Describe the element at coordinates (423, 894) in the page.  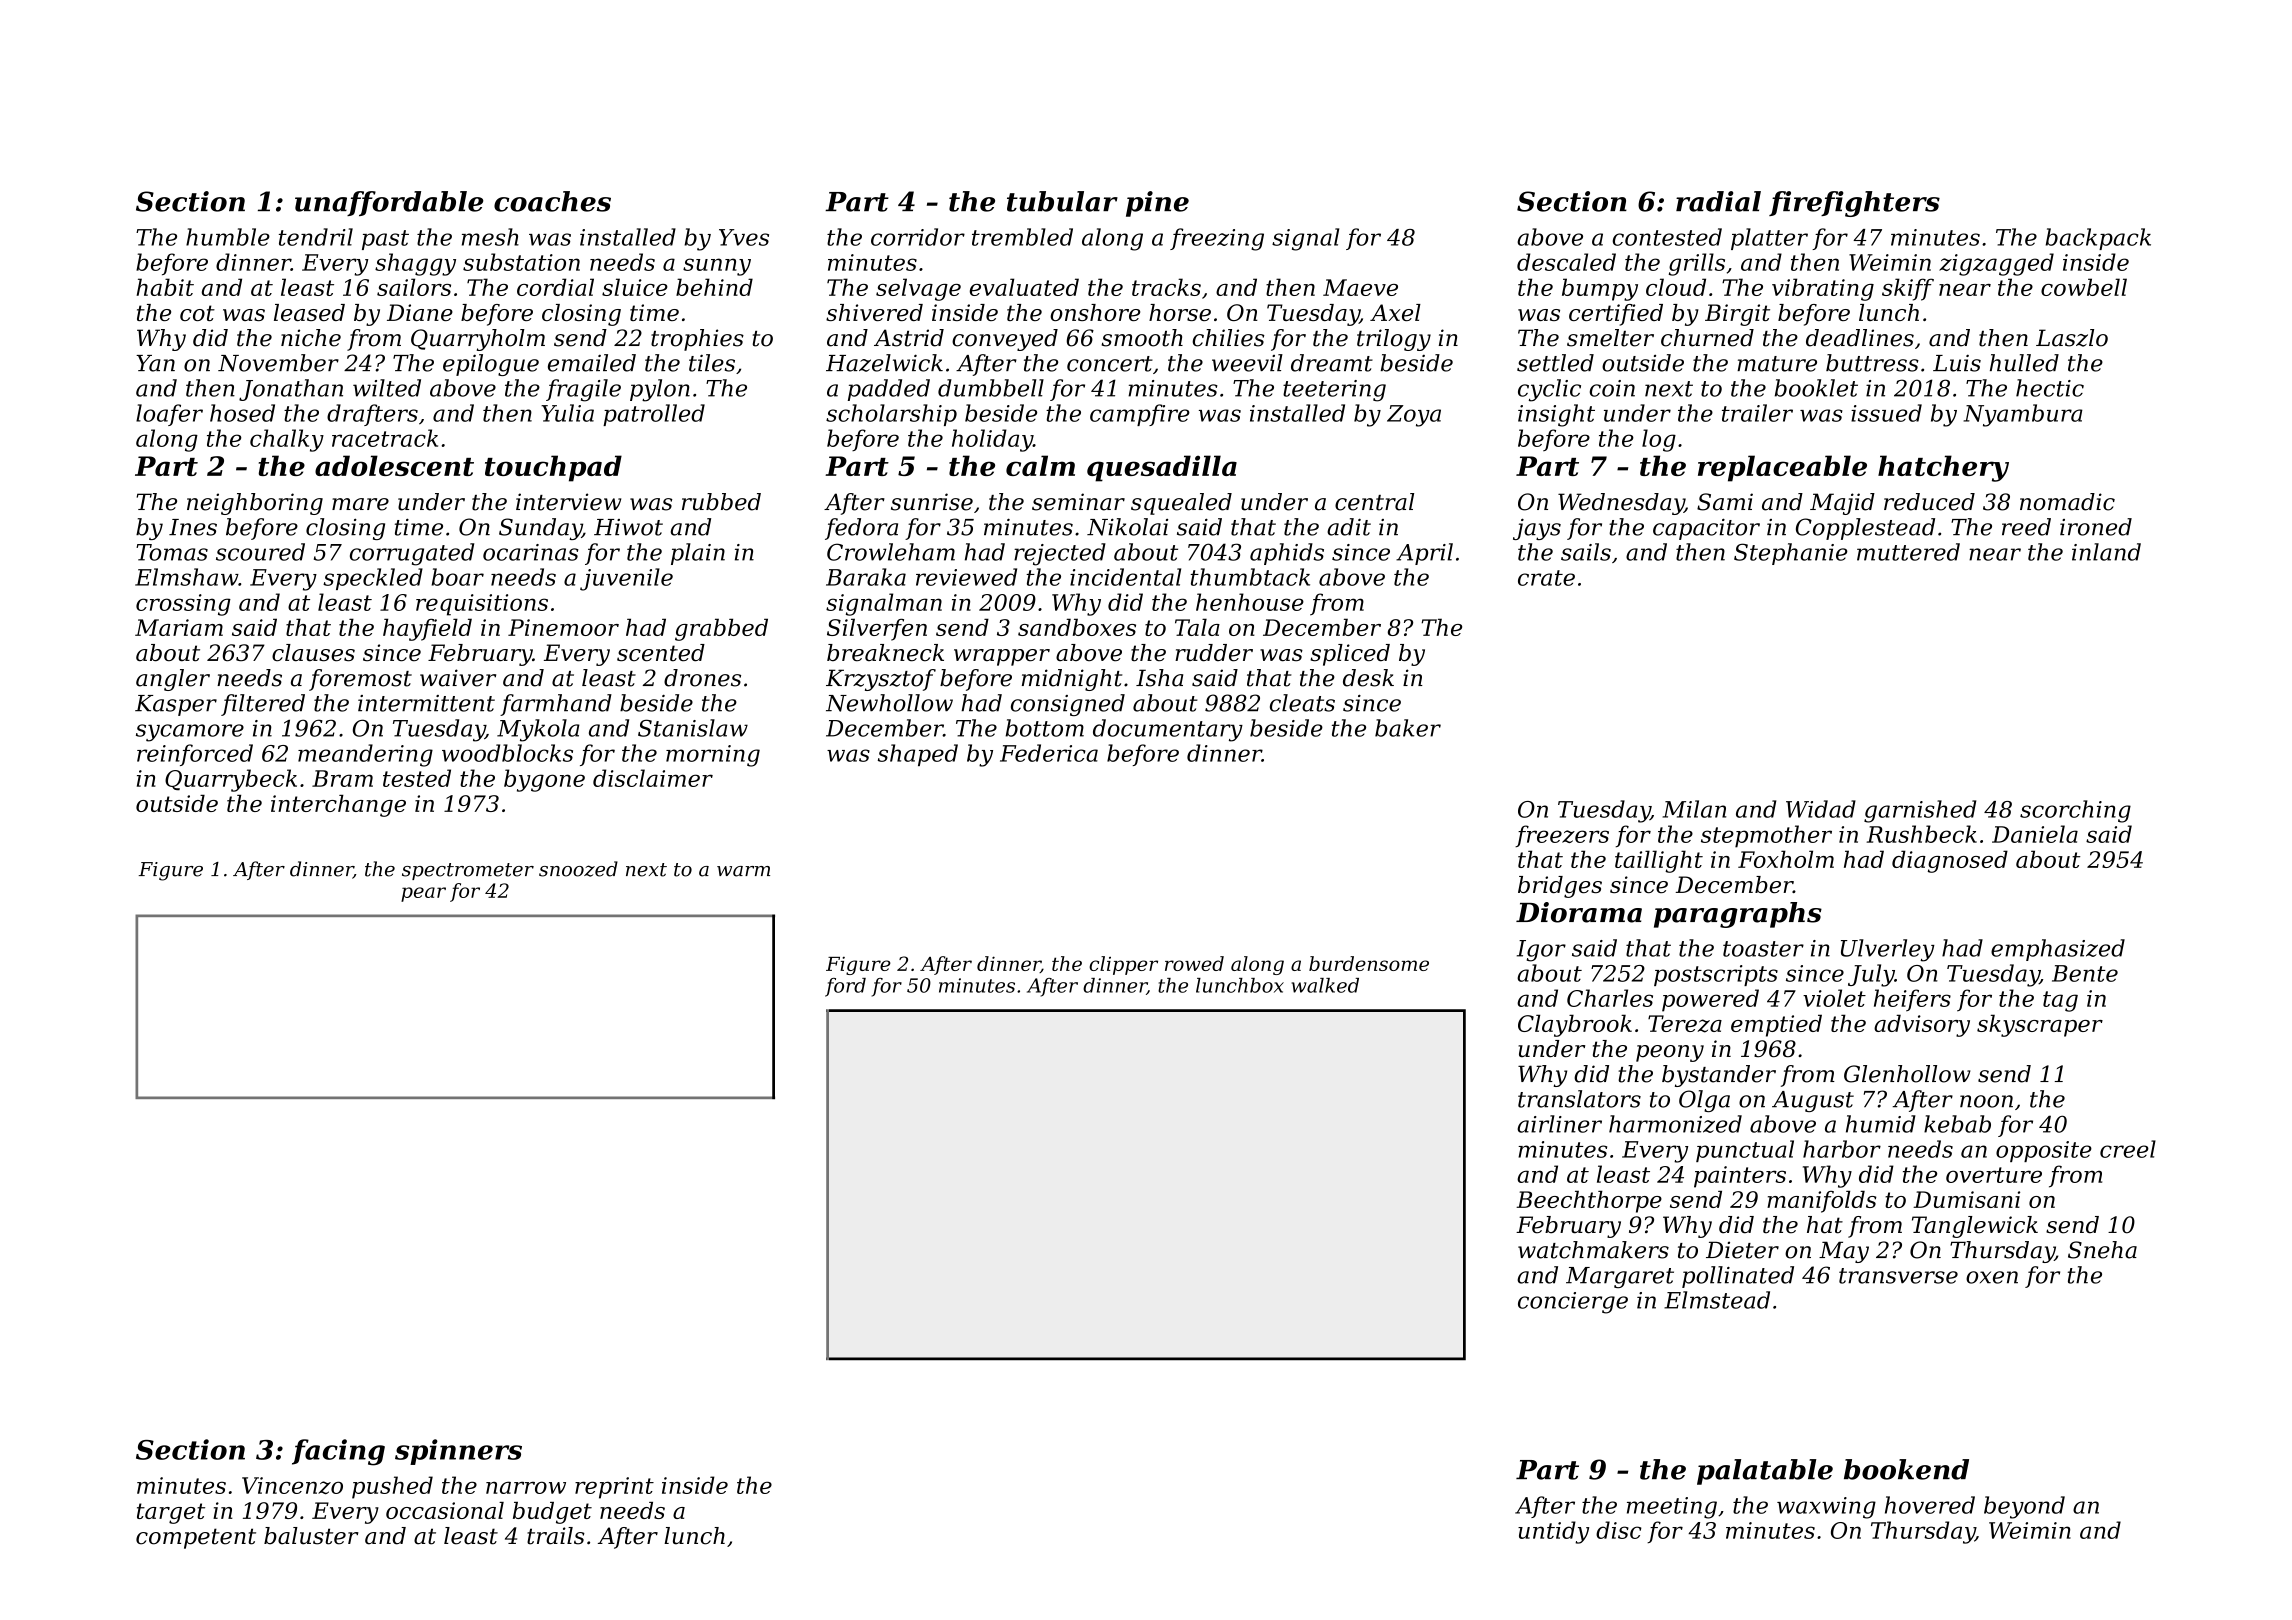
I see `pear` at that location.
